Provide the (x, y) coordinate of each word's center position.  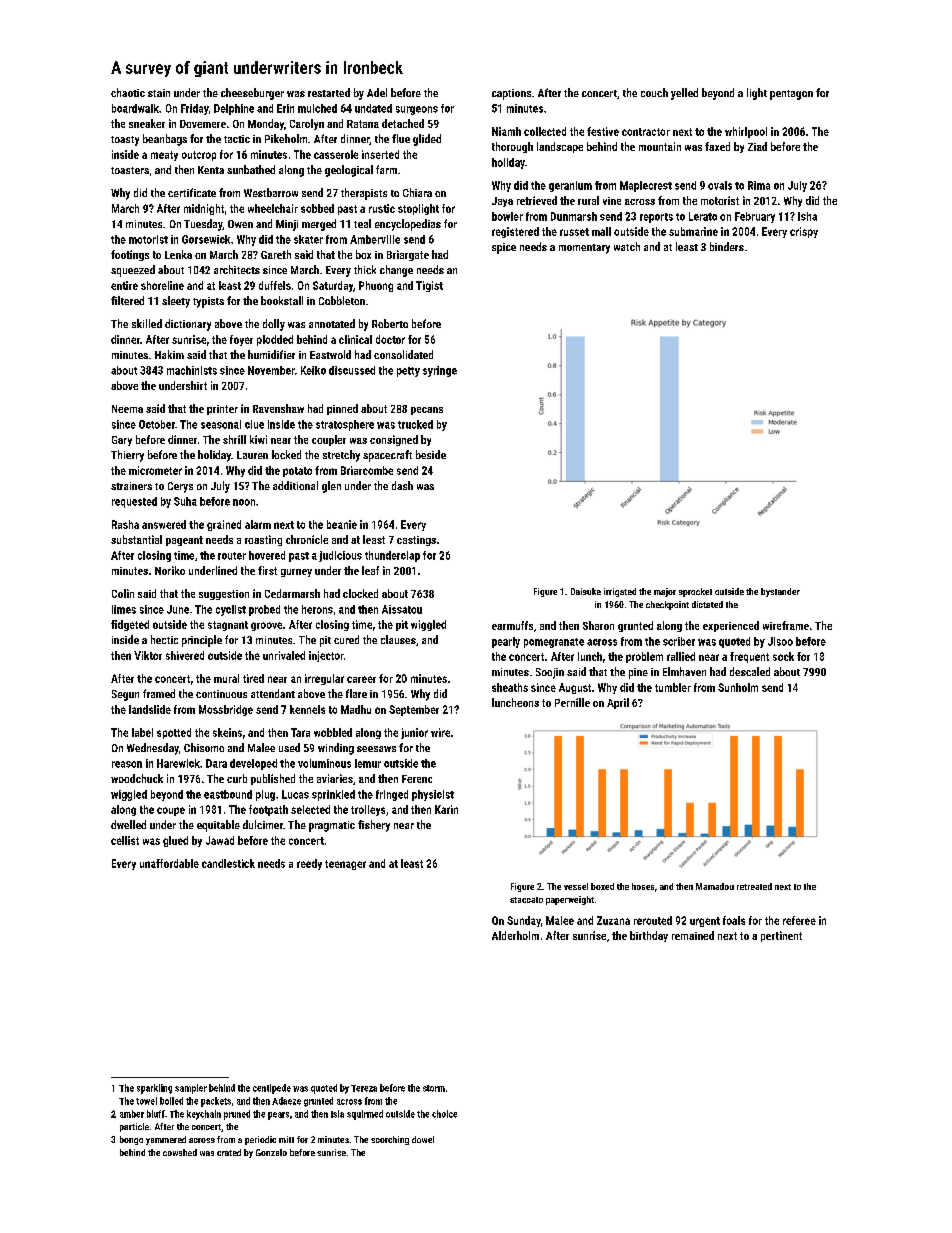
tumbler (673, 687)
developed (253, 764)
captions (511, 94)
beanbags (165, 140)
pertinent (781, 936)
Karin (446, 809)
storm (434, 1088)
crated (229, 1152)
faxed (717, 146)
